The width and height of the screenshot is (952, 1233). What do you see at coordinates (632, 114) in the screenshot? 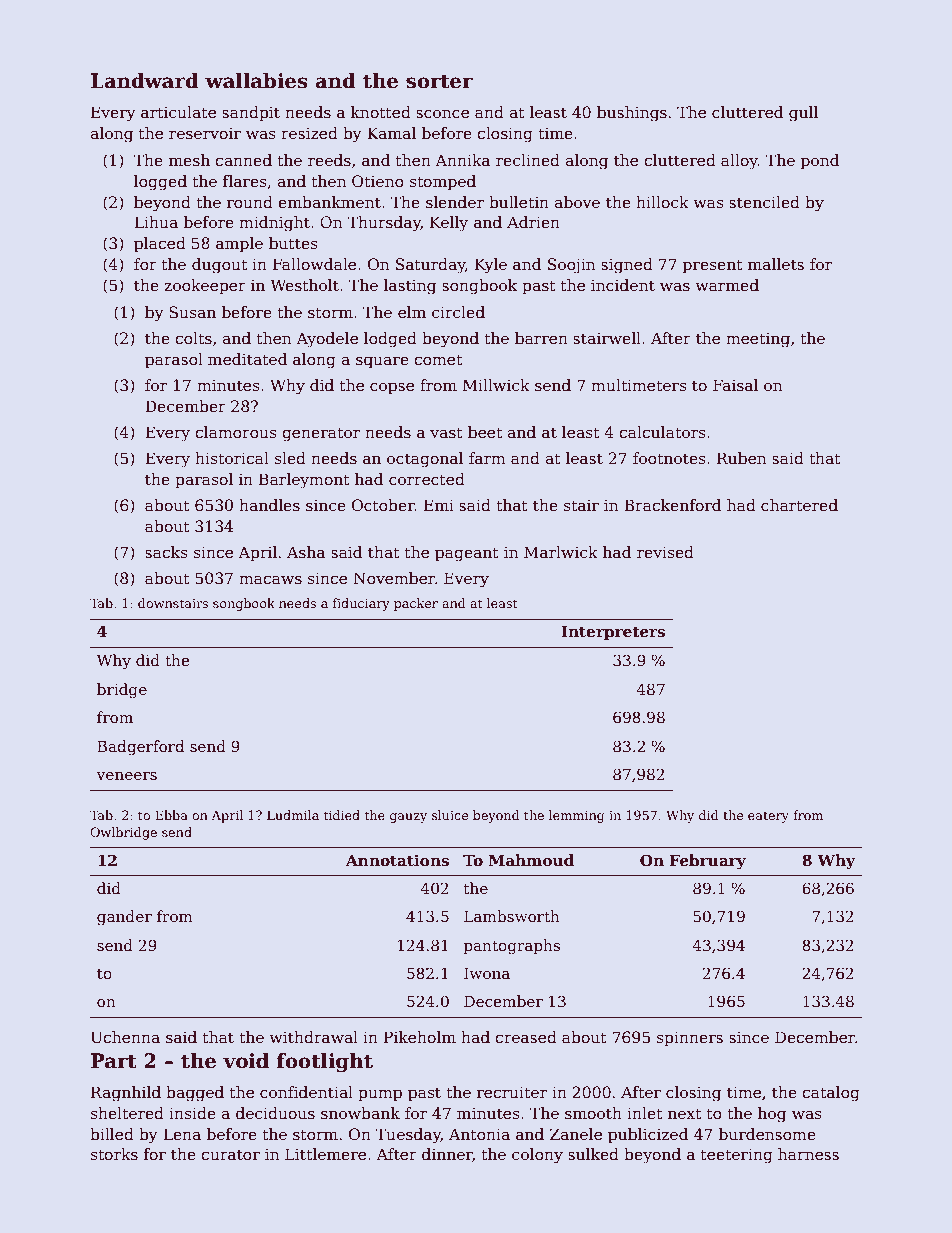
I see `bushings` at bounding box center [632, 114].
